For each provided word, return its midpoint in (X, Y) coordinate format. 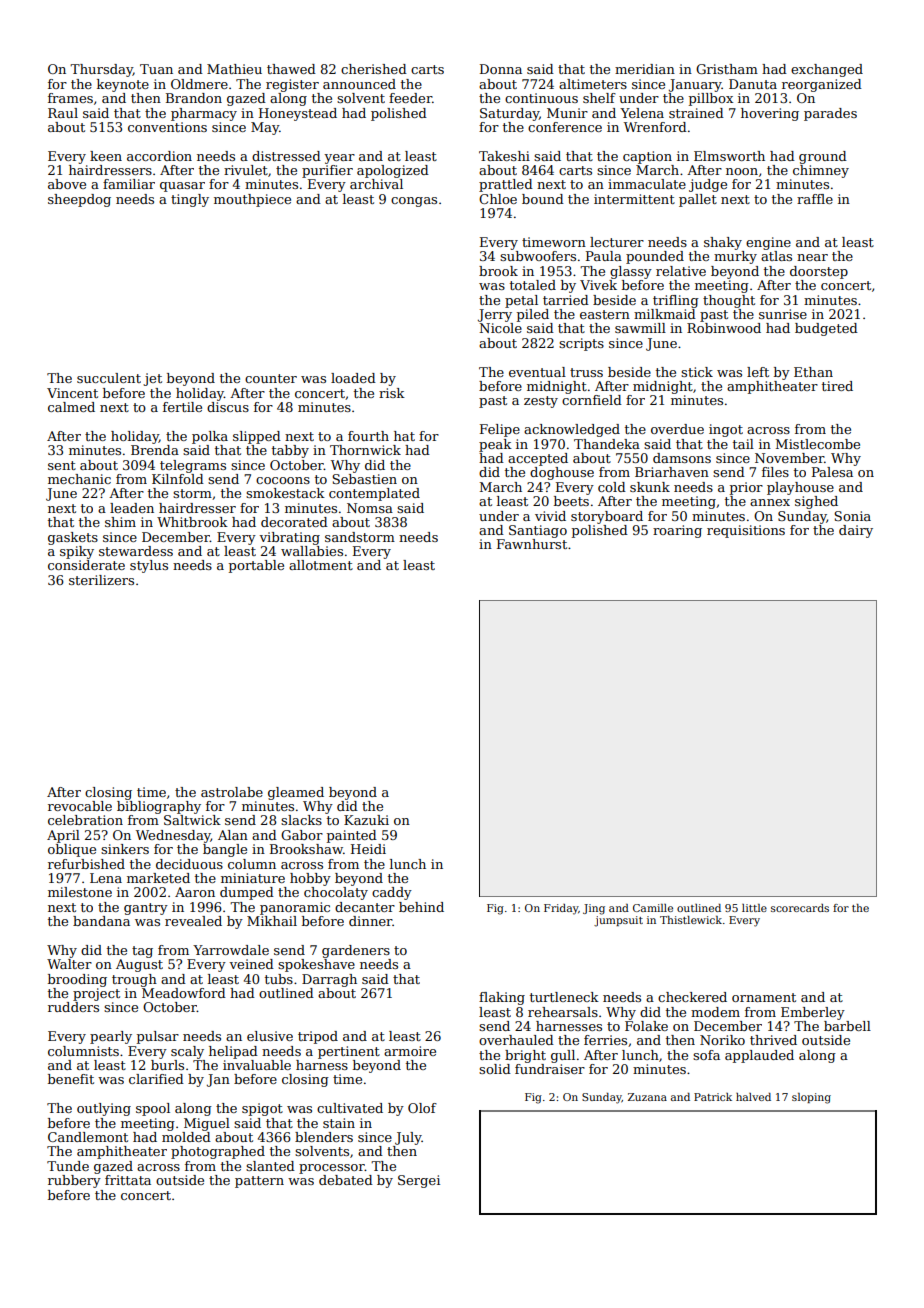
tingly (190, 200)
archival (376, 184)
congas (414, 202)
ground (823, 157)
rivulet (246, 170)
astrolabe (232, 792)
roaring (677, 531)
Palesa (832, 472)
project (96, 994)
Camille (653, 908)
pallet (698, 200)
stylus (149, 566)
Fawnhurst (532, 544)
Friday (561, 909)
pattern (259, 1182)
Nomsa (370, 508)
